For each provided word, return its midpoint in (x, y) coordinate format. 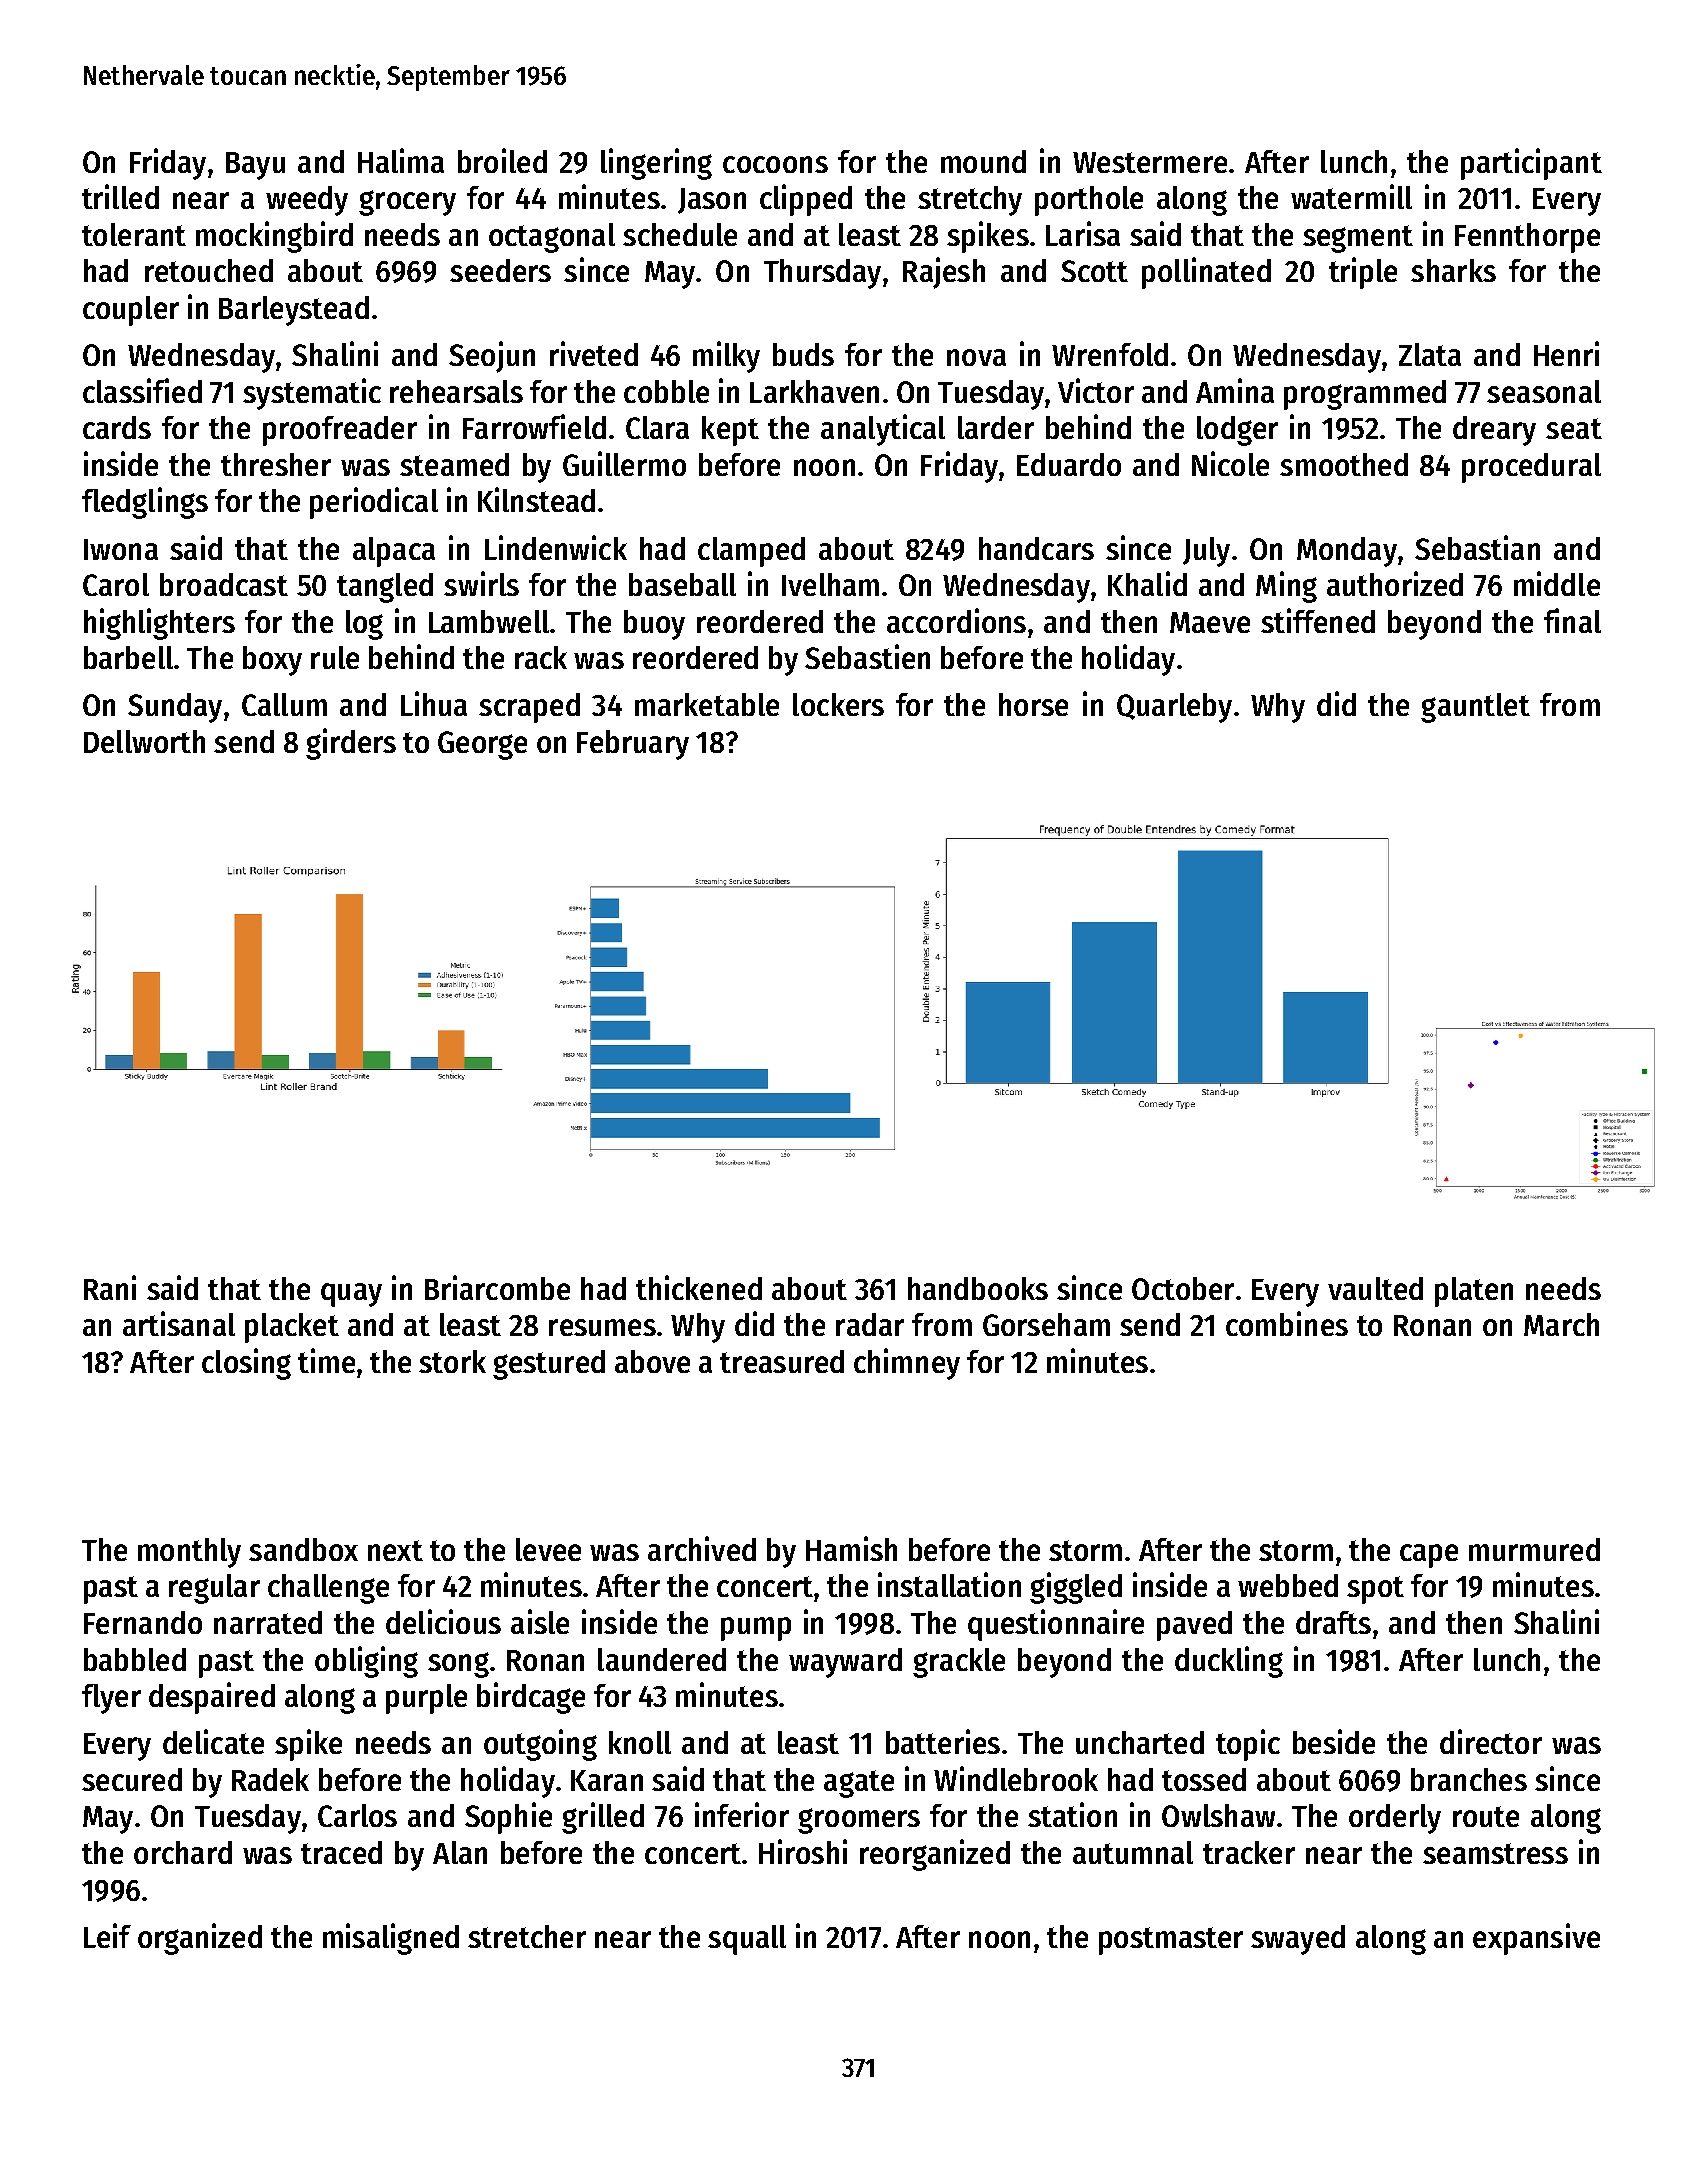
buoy (654, 625)
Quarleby (1174, 708)
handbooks (978, 1288)
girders (351, 744)
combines (1287, 1323)
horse (1033, 704)
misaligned (391, 1939)
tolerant (134, 234)
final (1572, 620)
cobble (666, 391)
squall (747, 1940)
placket (292, 1328)
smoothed (1344, 464)
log (364, 625)
